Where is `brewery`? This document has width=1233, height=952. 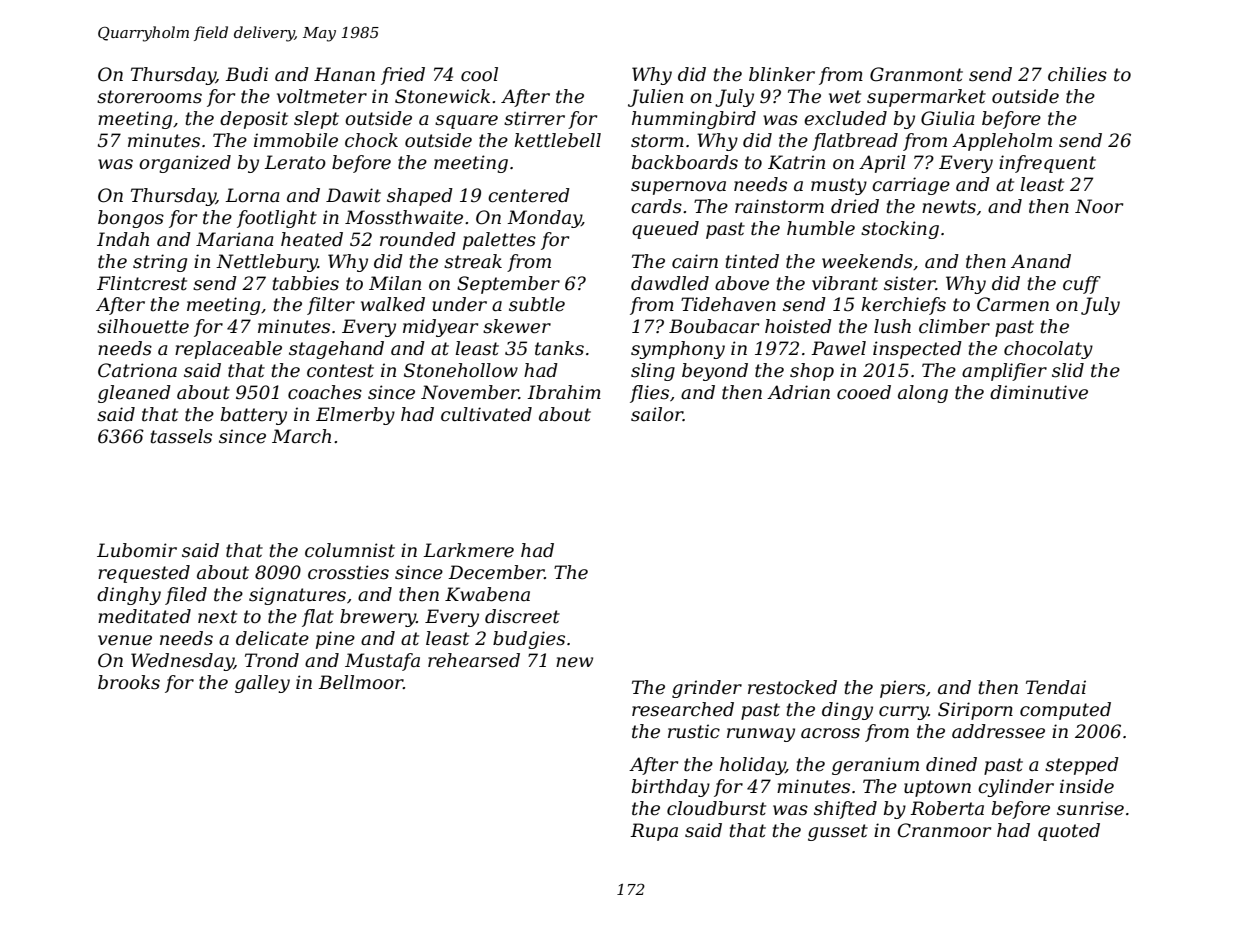 brewery is located at coordinates (378, 618).
